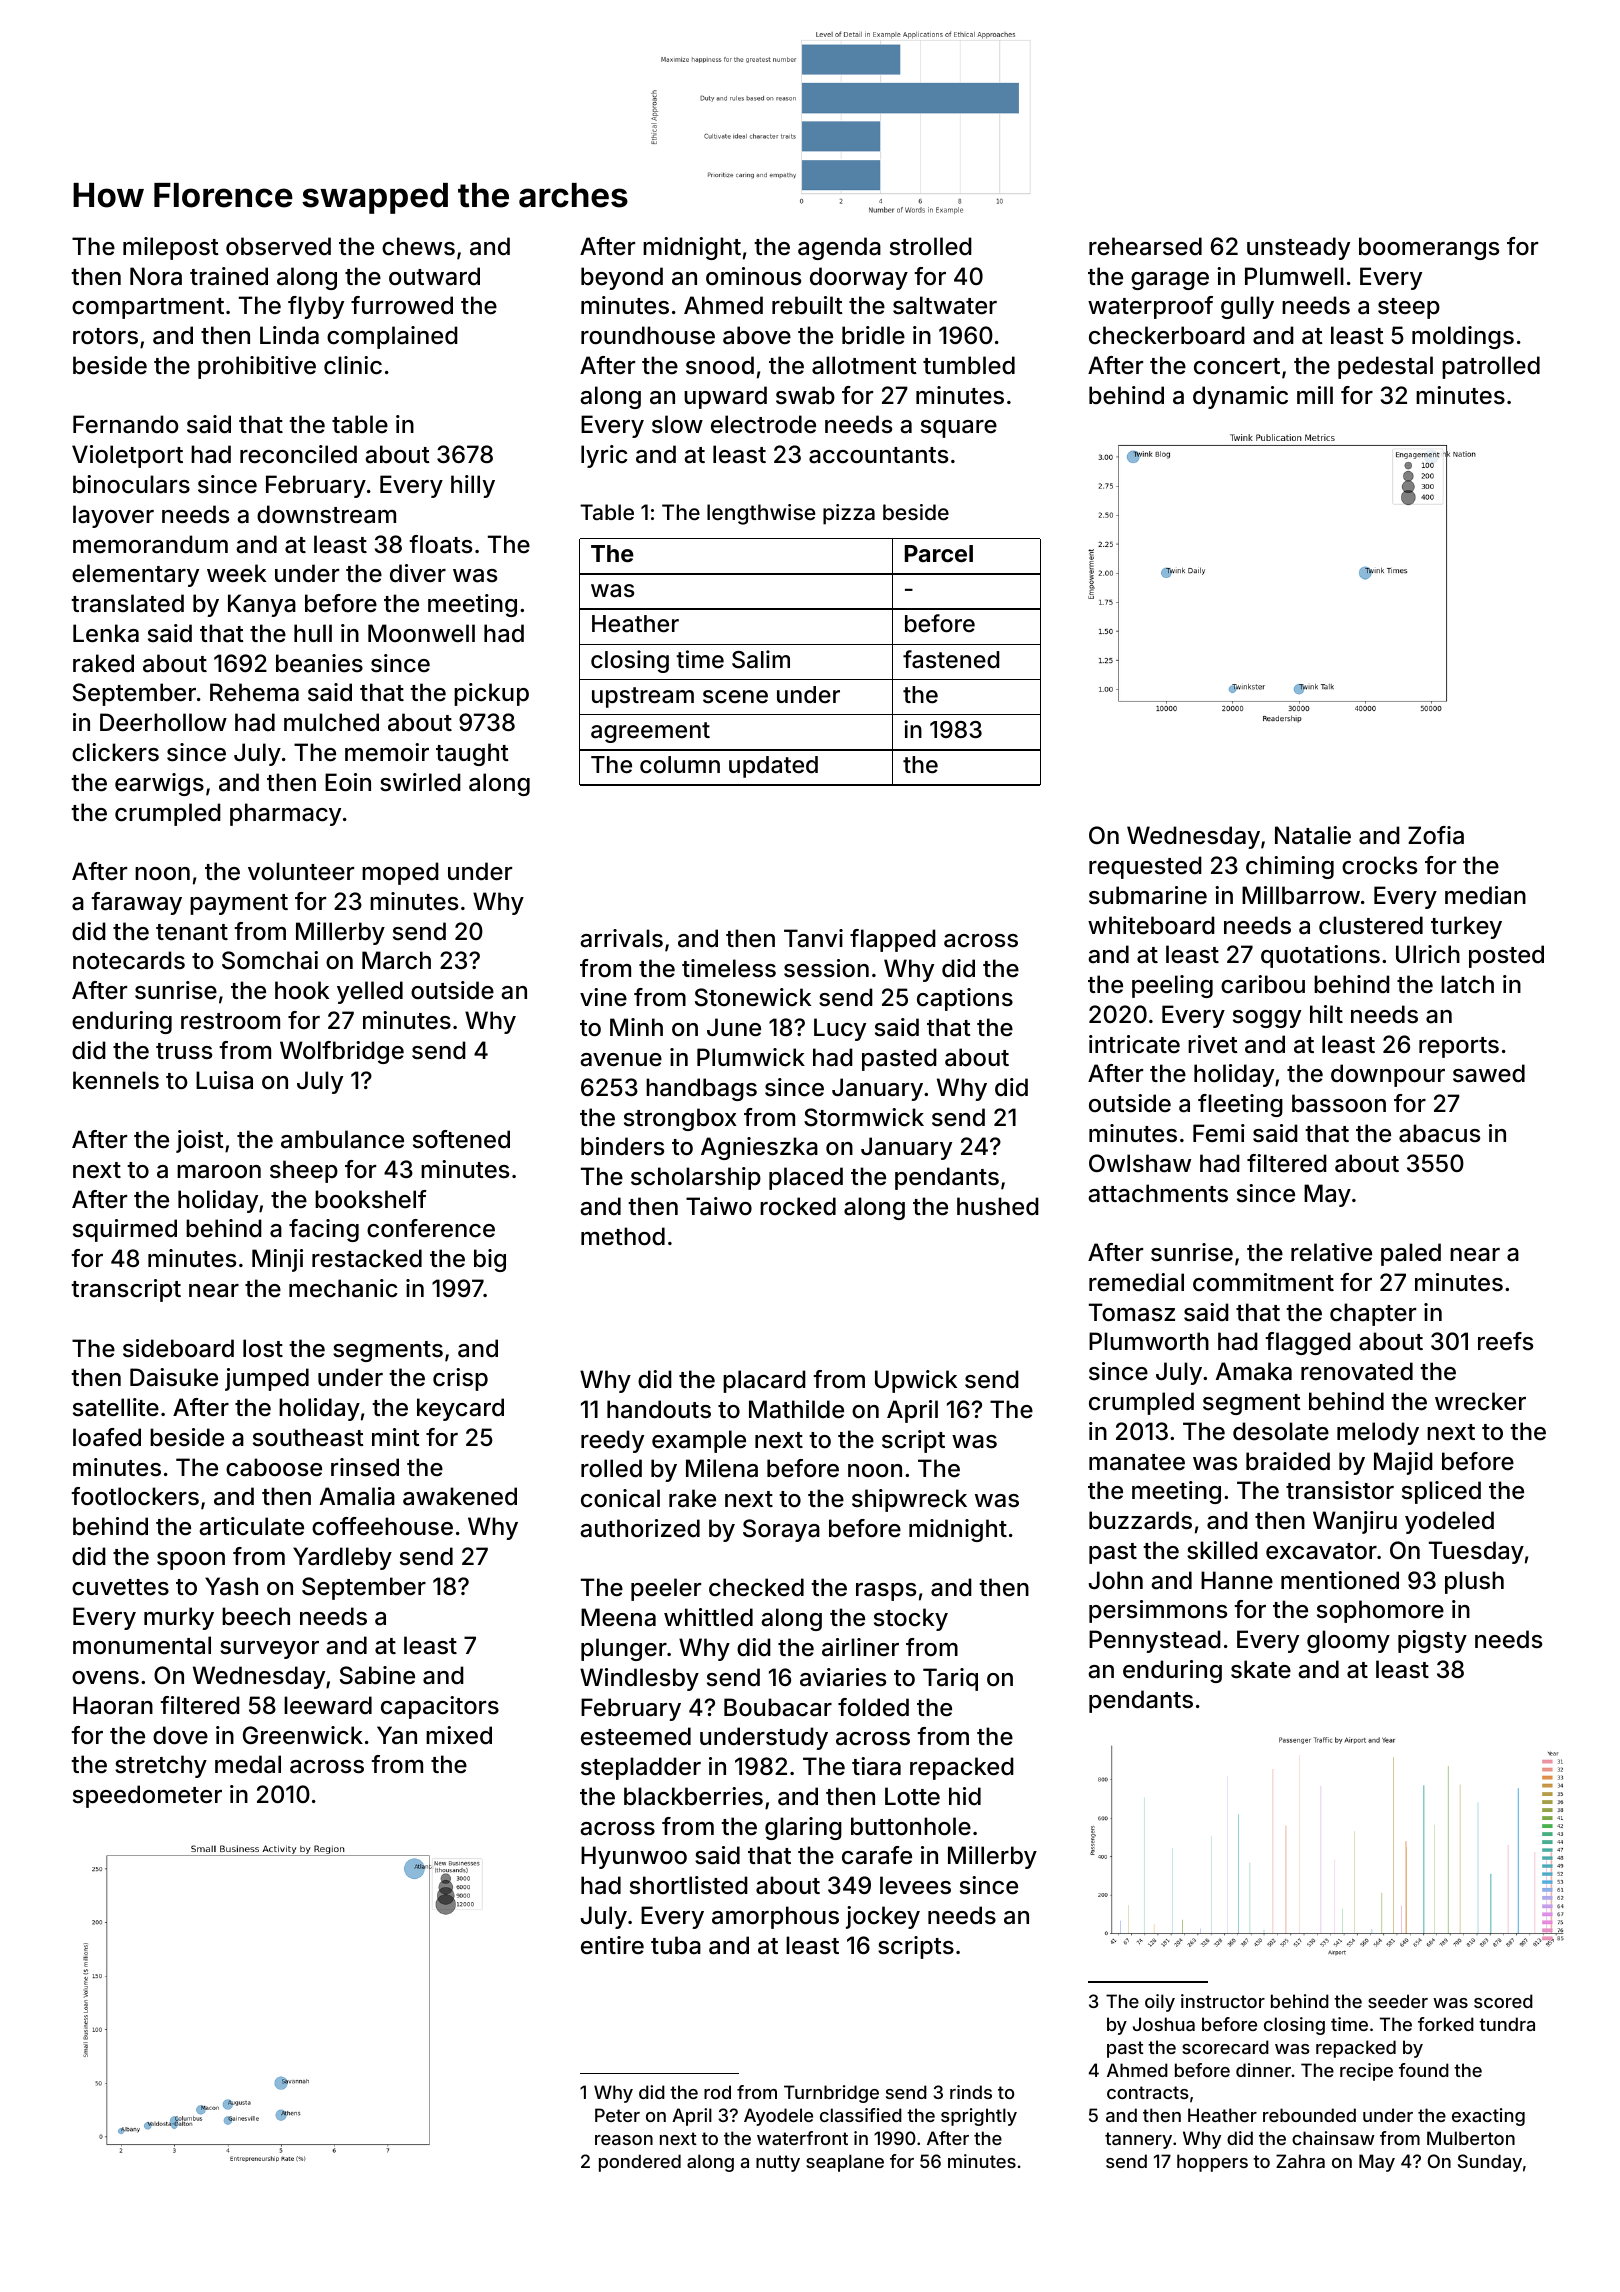 This image has height=2292, width=1620. I want to click on Plumworth, so click(1149, 1341).
